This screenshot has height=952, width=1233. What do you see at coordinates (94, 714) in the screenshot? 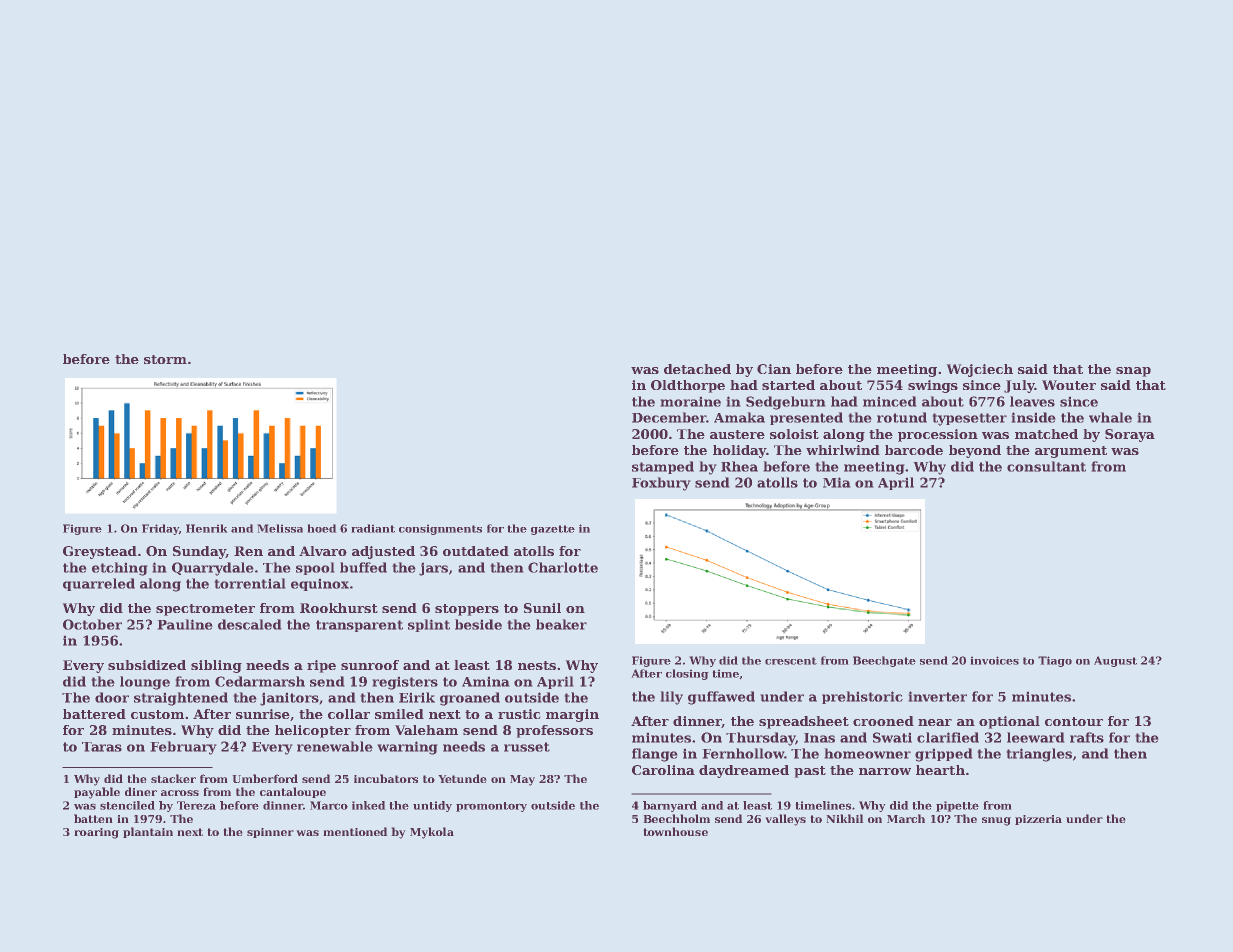
I see `battered` at bounding box center [94, 714].
